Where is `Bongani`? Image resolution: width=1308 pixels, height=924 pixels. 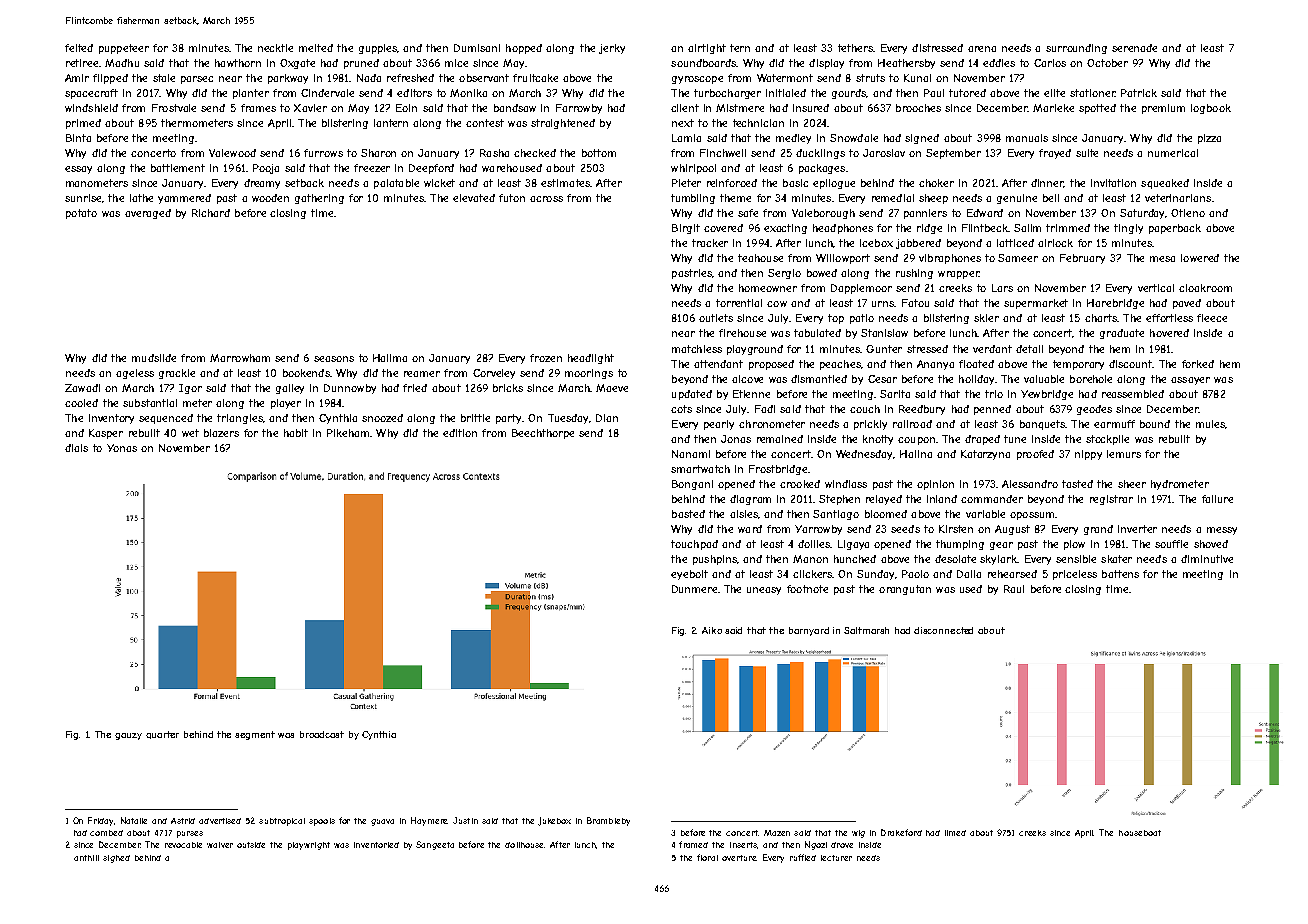 Bongani is located at coordinates (692, 485).
